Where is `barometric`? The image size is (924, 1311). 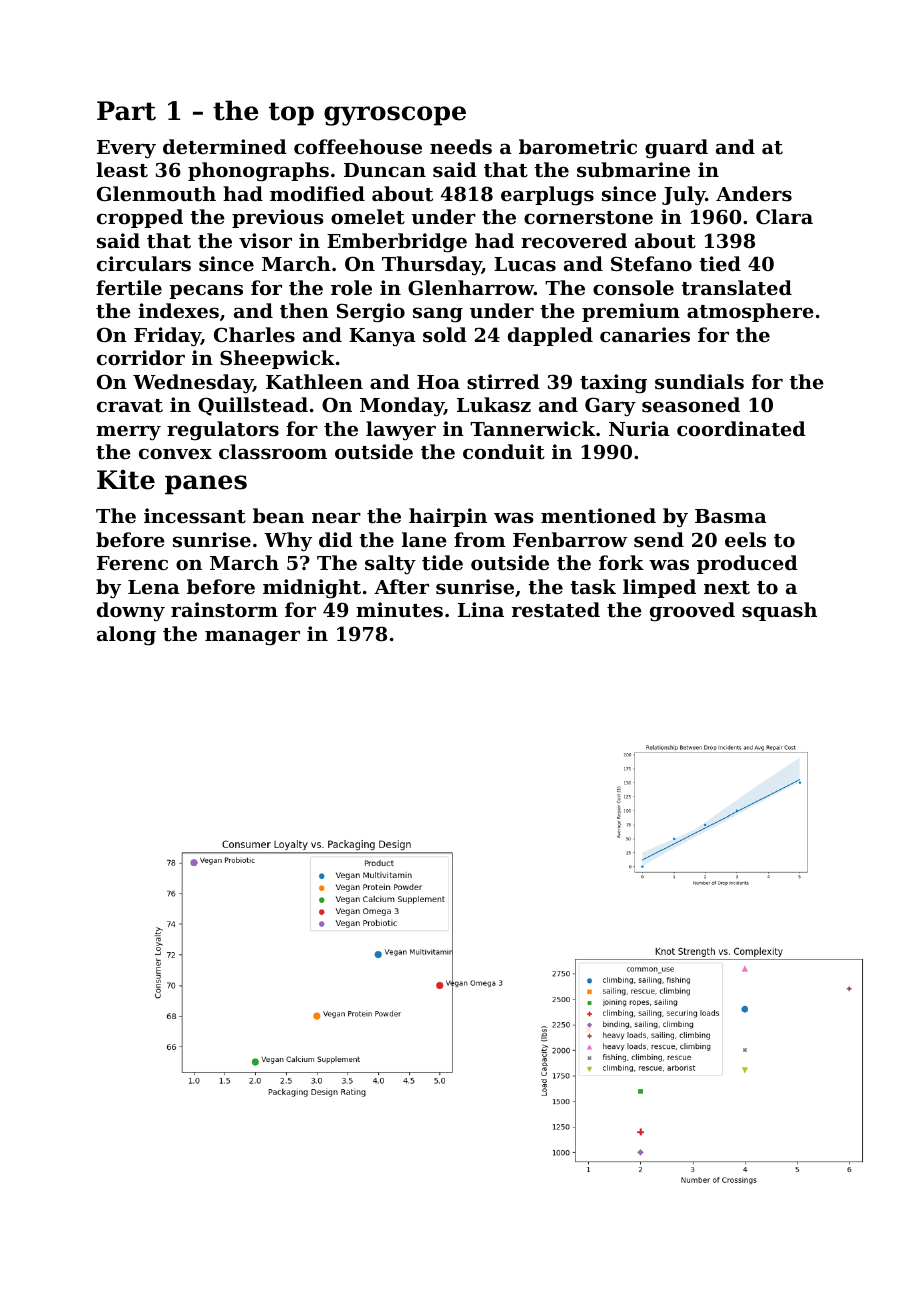
barometric is located at coordinates (578, 147).
